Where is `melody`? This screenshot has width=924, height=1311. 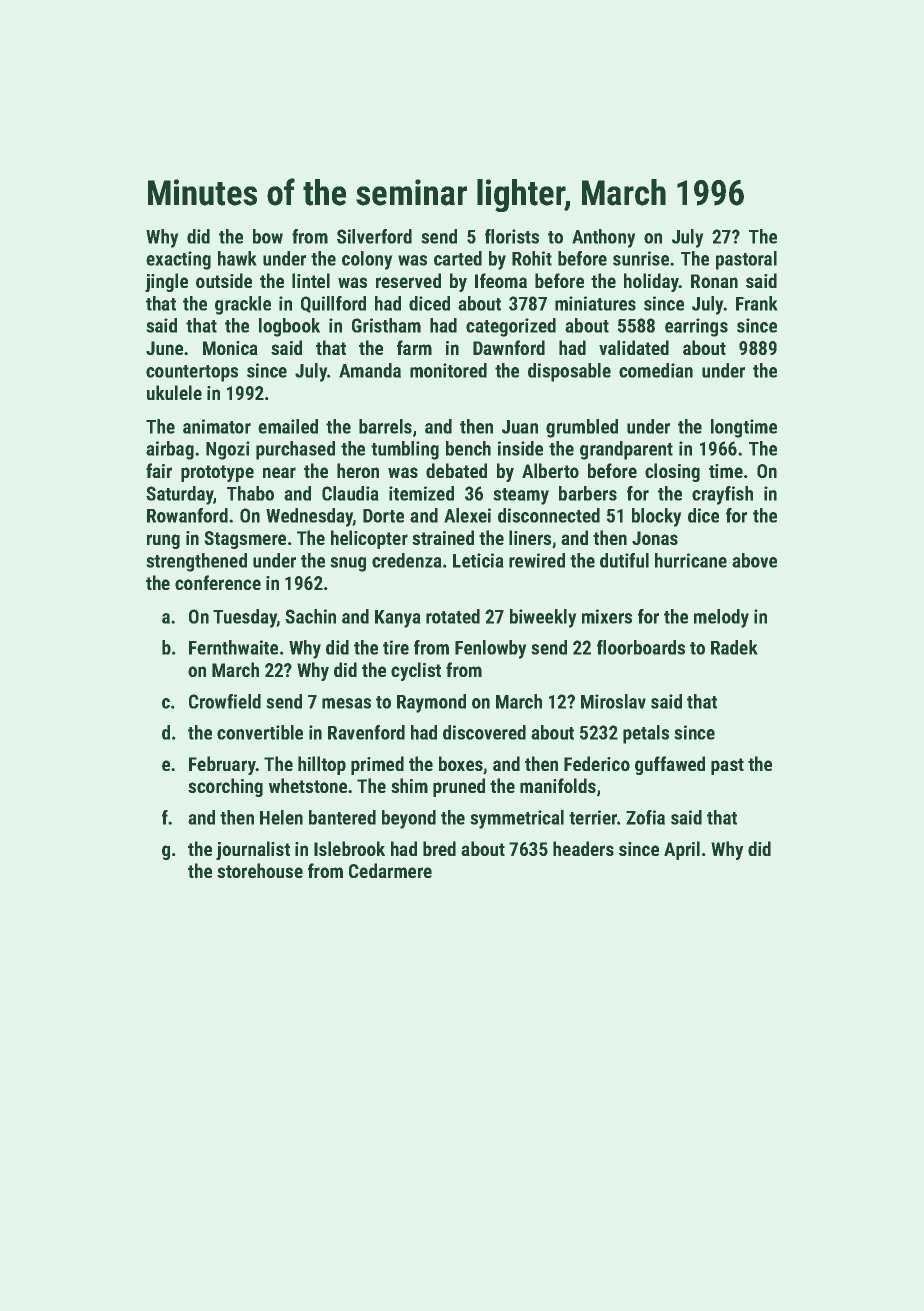
melody is located at coordinates (721, 618).
